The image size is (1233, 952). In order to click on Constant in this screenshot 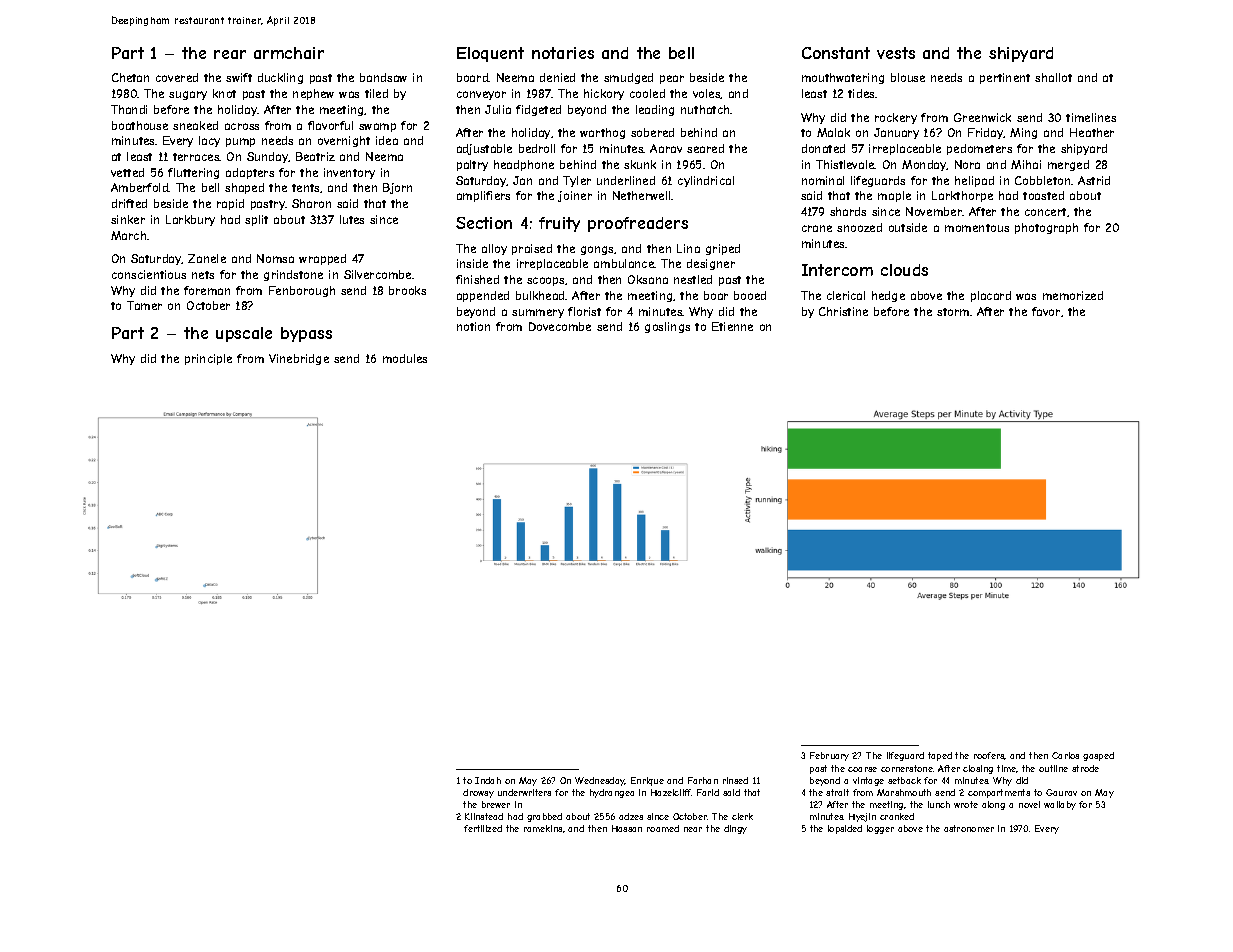, I will do `click(836, 53)`.
